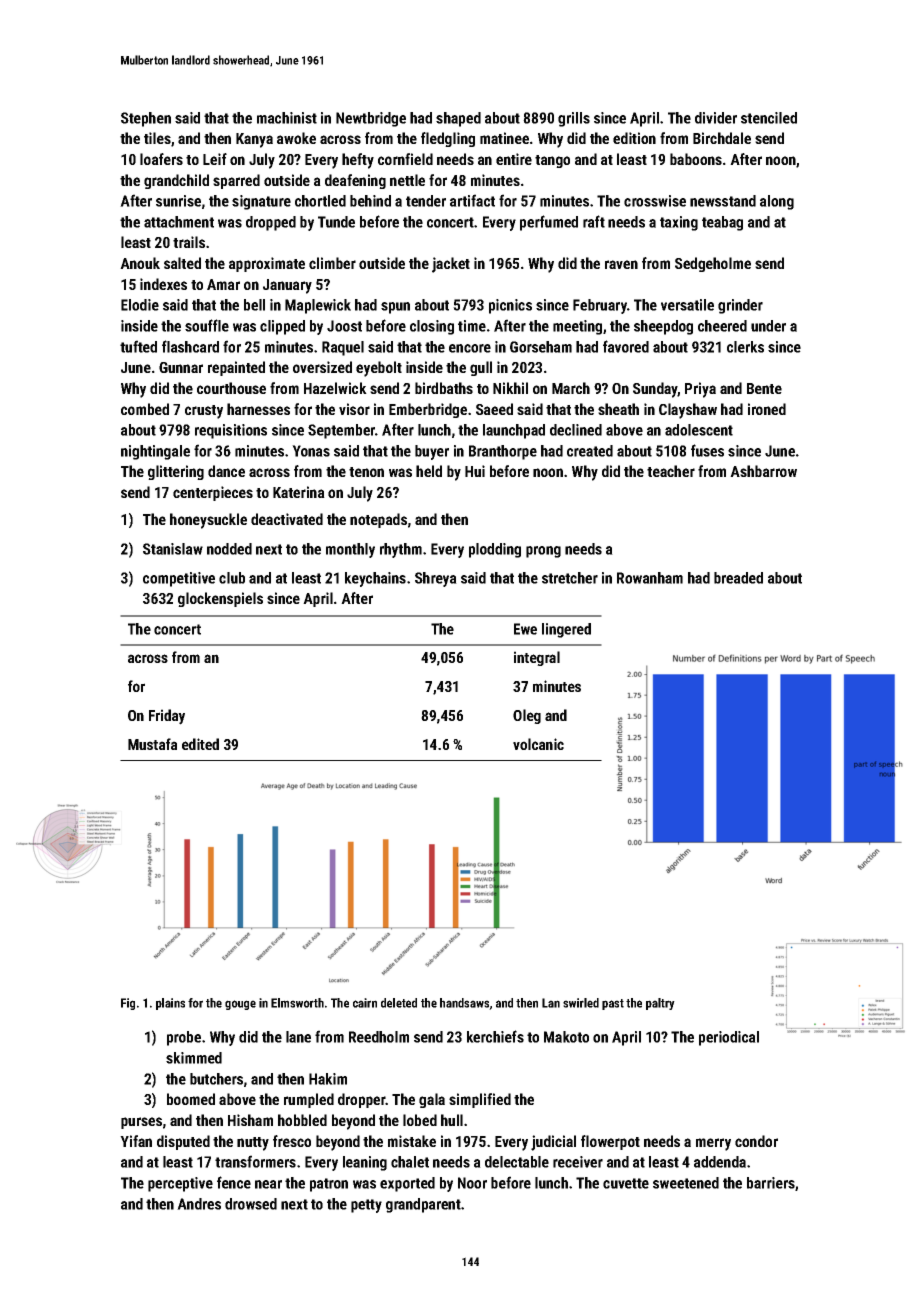  I want to click on paltry, so click(660, 1004).
